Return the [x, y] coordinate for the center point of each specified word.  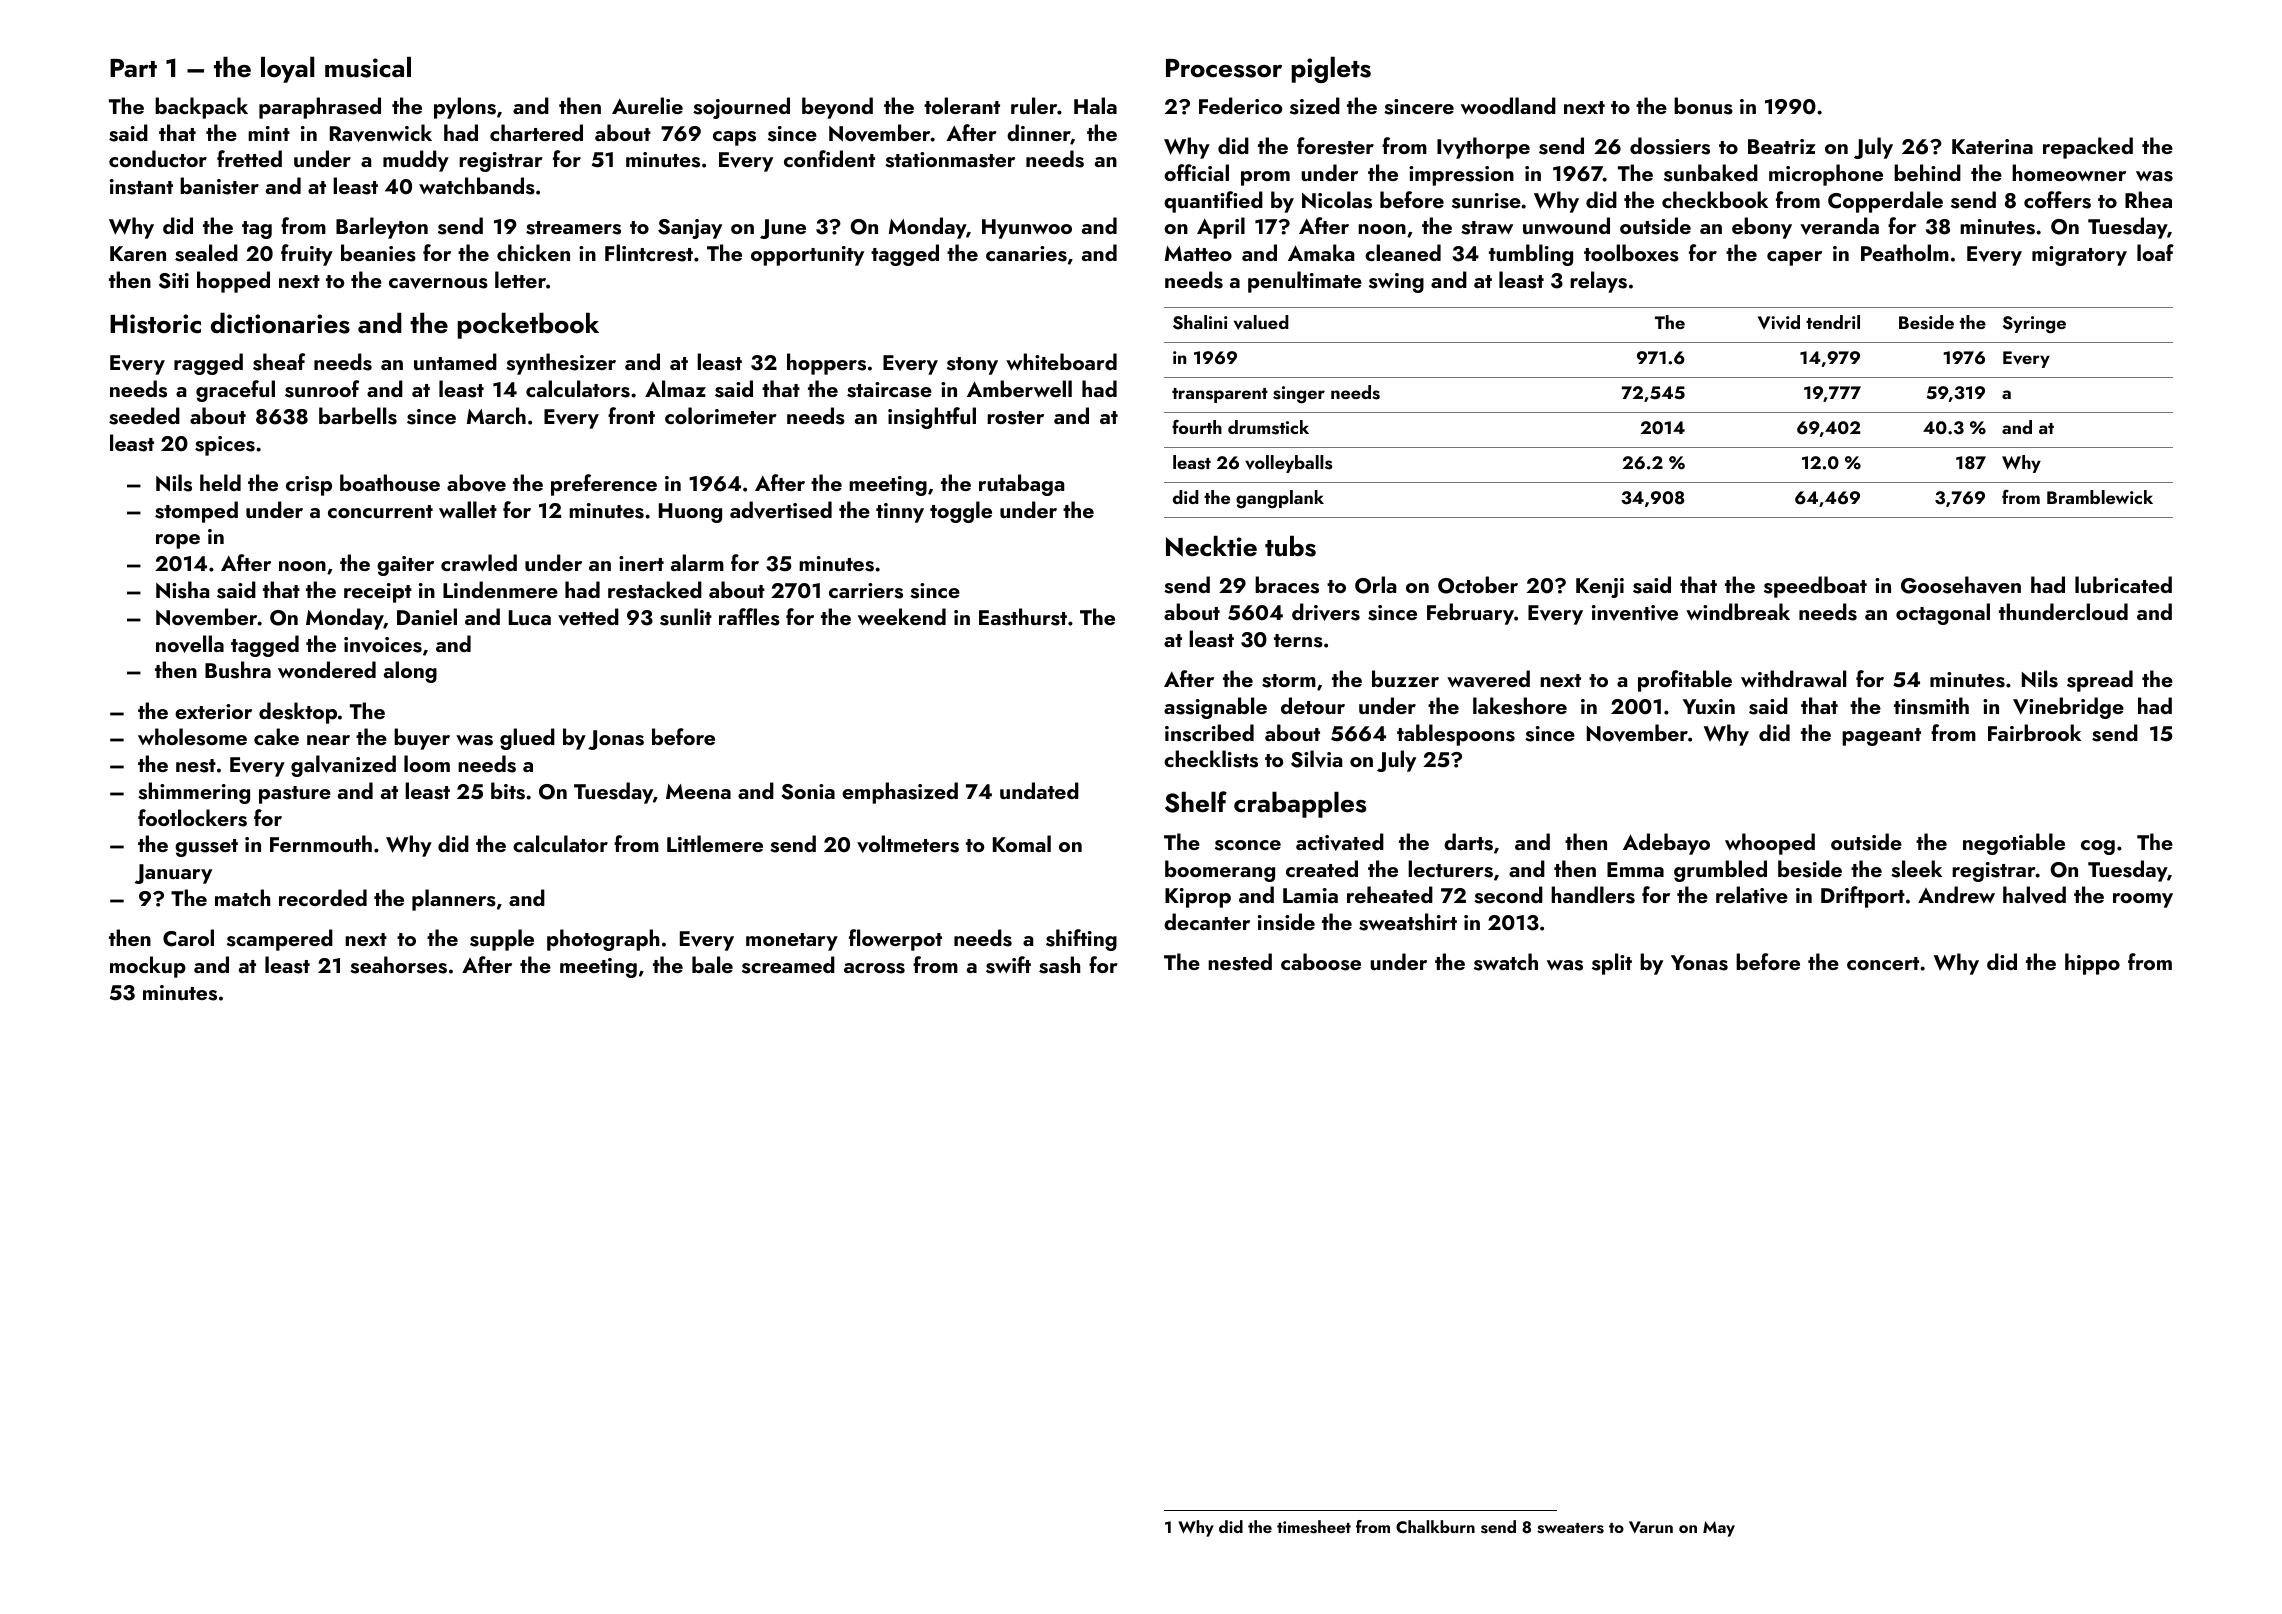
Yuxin [1709, 706]
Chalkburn [1435, 1526]
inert [641, 563]
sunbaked [1711, 173]
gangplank [1280, 499]
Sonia [808, 792]
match [242, 897]
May [1719, 1529]
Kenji [1600, 588]
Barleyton [382, 228]
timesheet [1314, 1527]
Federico [1240, 105]
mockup [148, 967]
